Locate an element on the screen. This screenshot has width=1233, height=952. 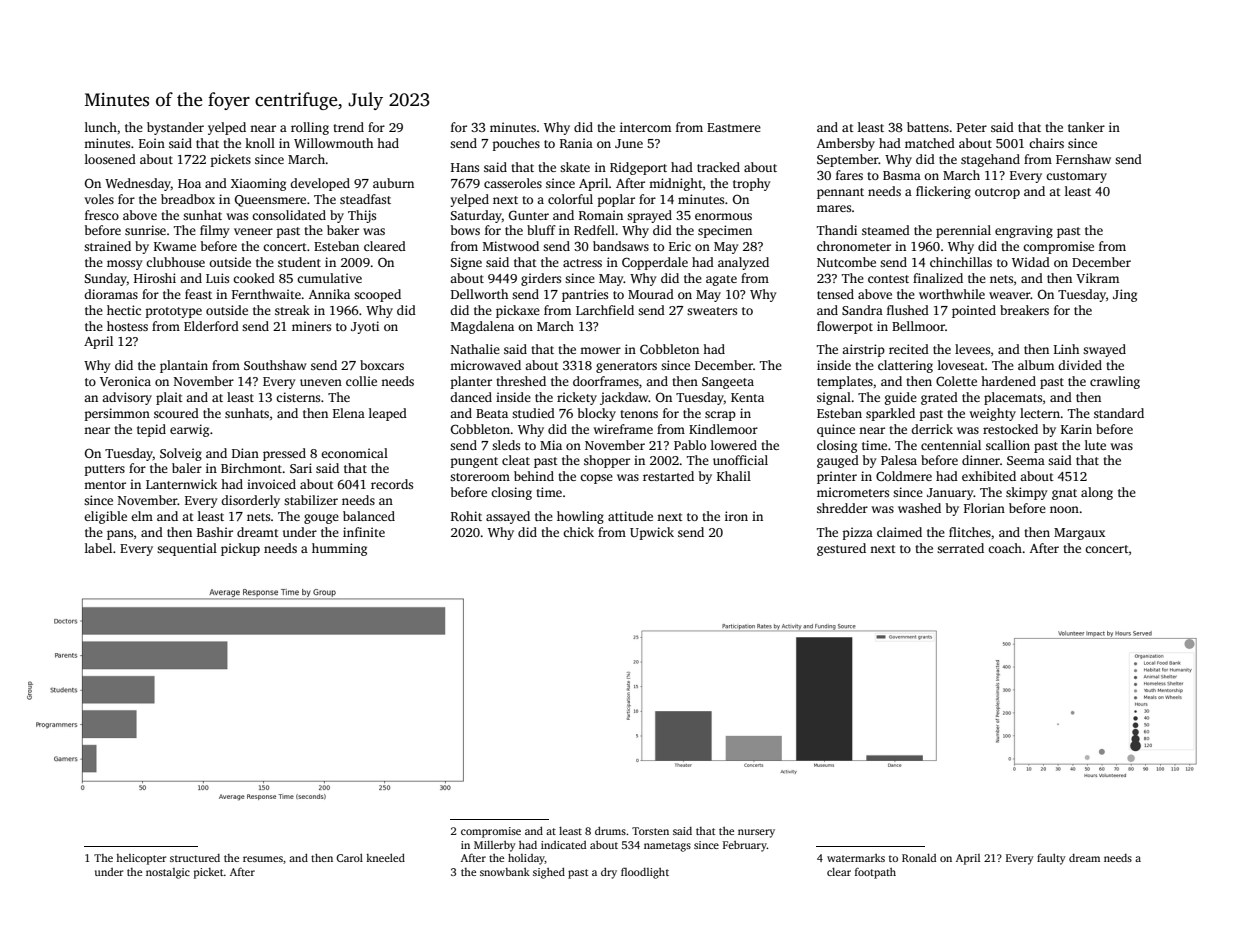
rolling is located at coordinates (310, 128).
